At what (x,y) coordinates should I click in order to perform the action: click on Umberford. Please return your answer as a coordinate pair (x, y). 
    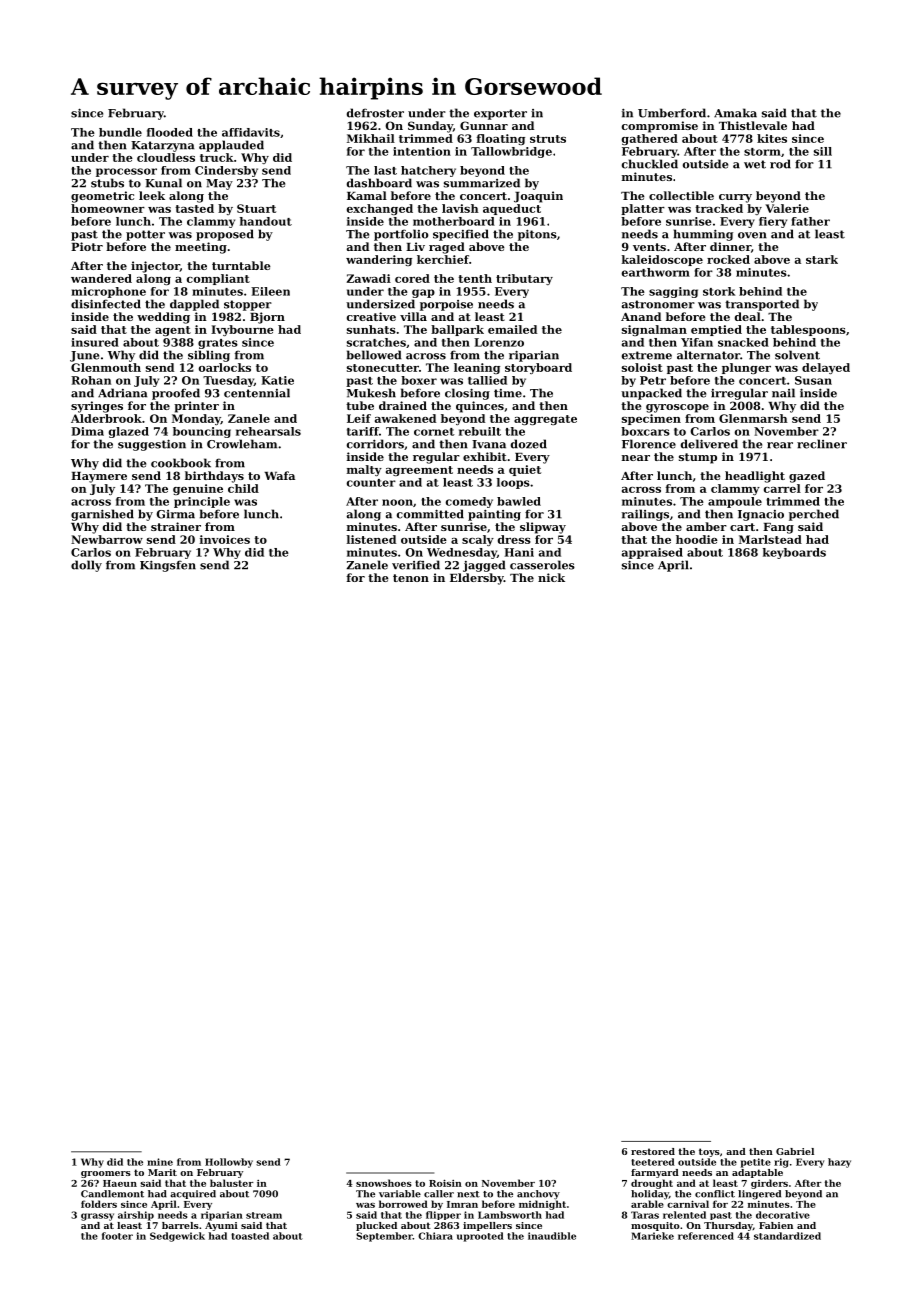
    Looking at the image, I should click on (672, 113).
